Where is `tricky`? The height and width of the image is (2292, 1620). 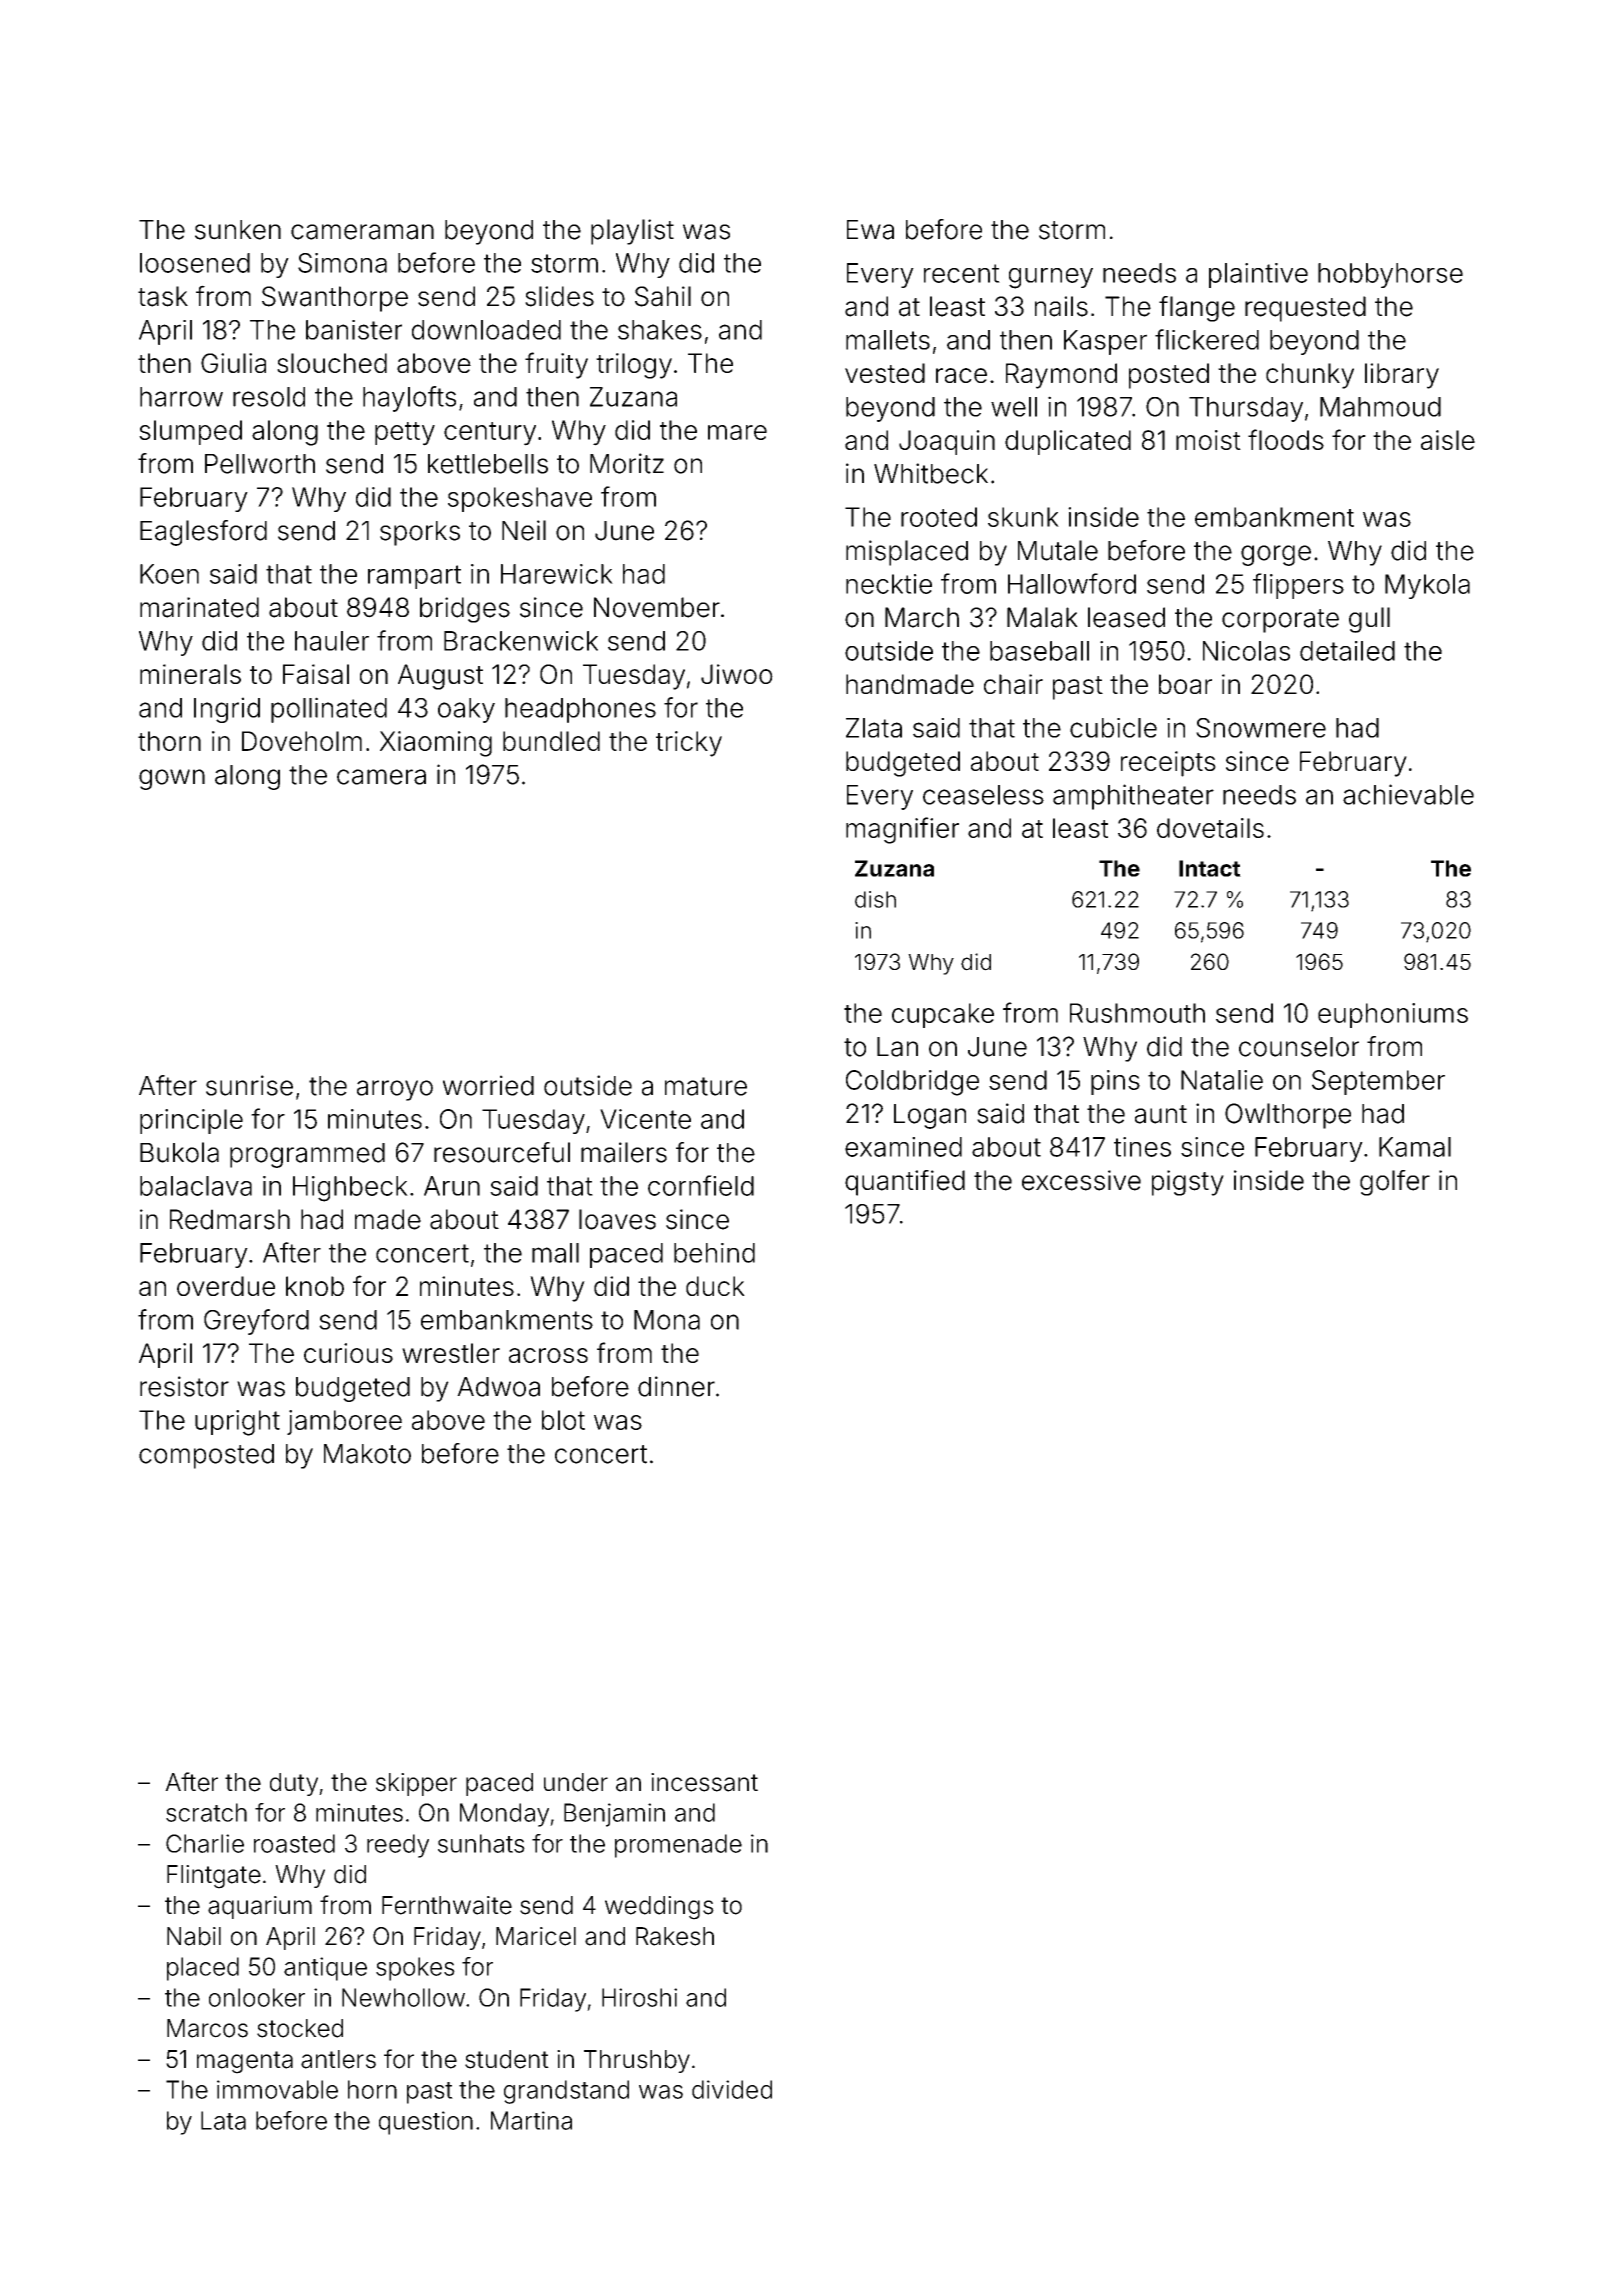 tricky is located at coordinates (689, 744).
